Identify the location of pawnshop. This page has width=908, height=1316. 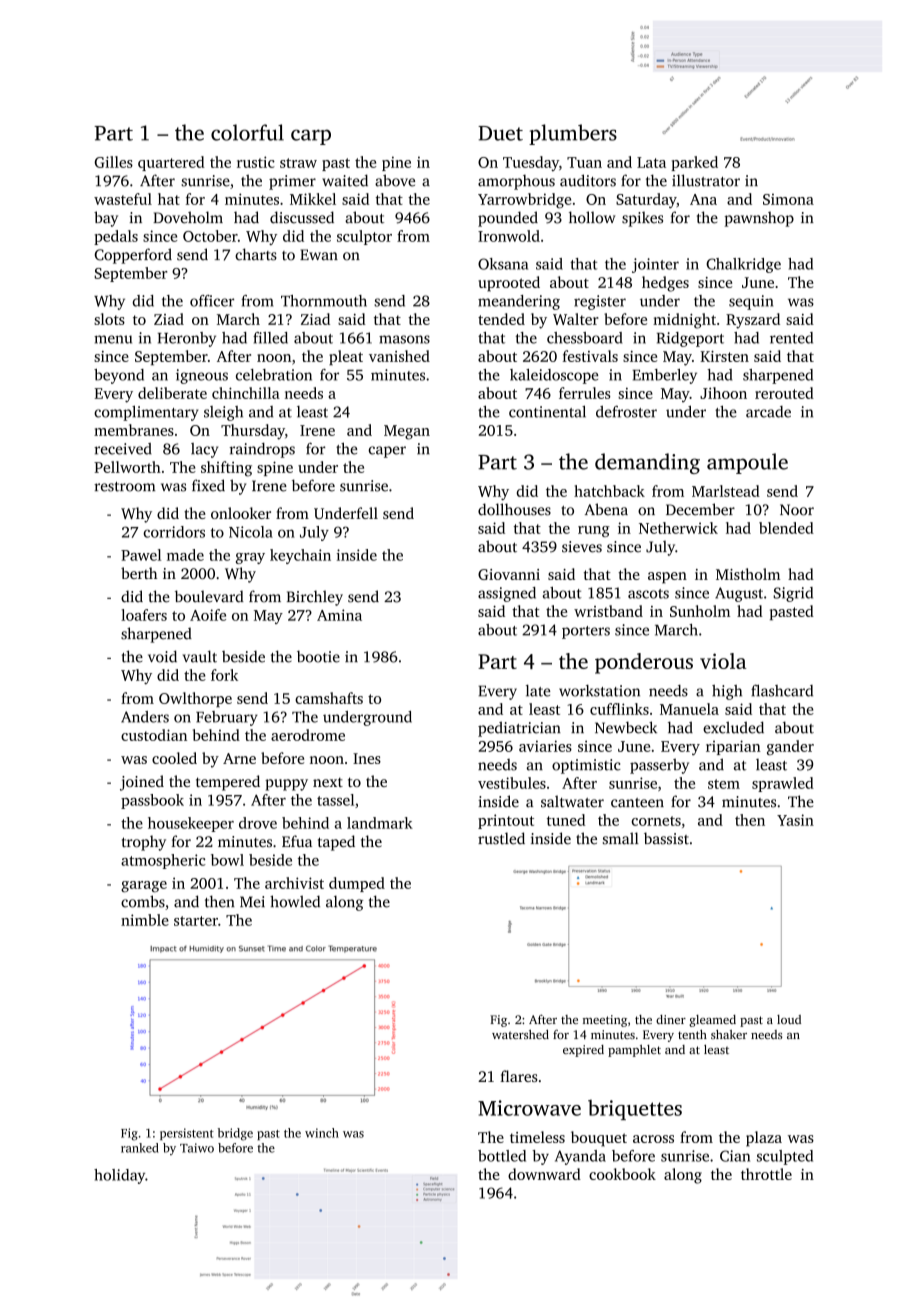
(759, 219).
